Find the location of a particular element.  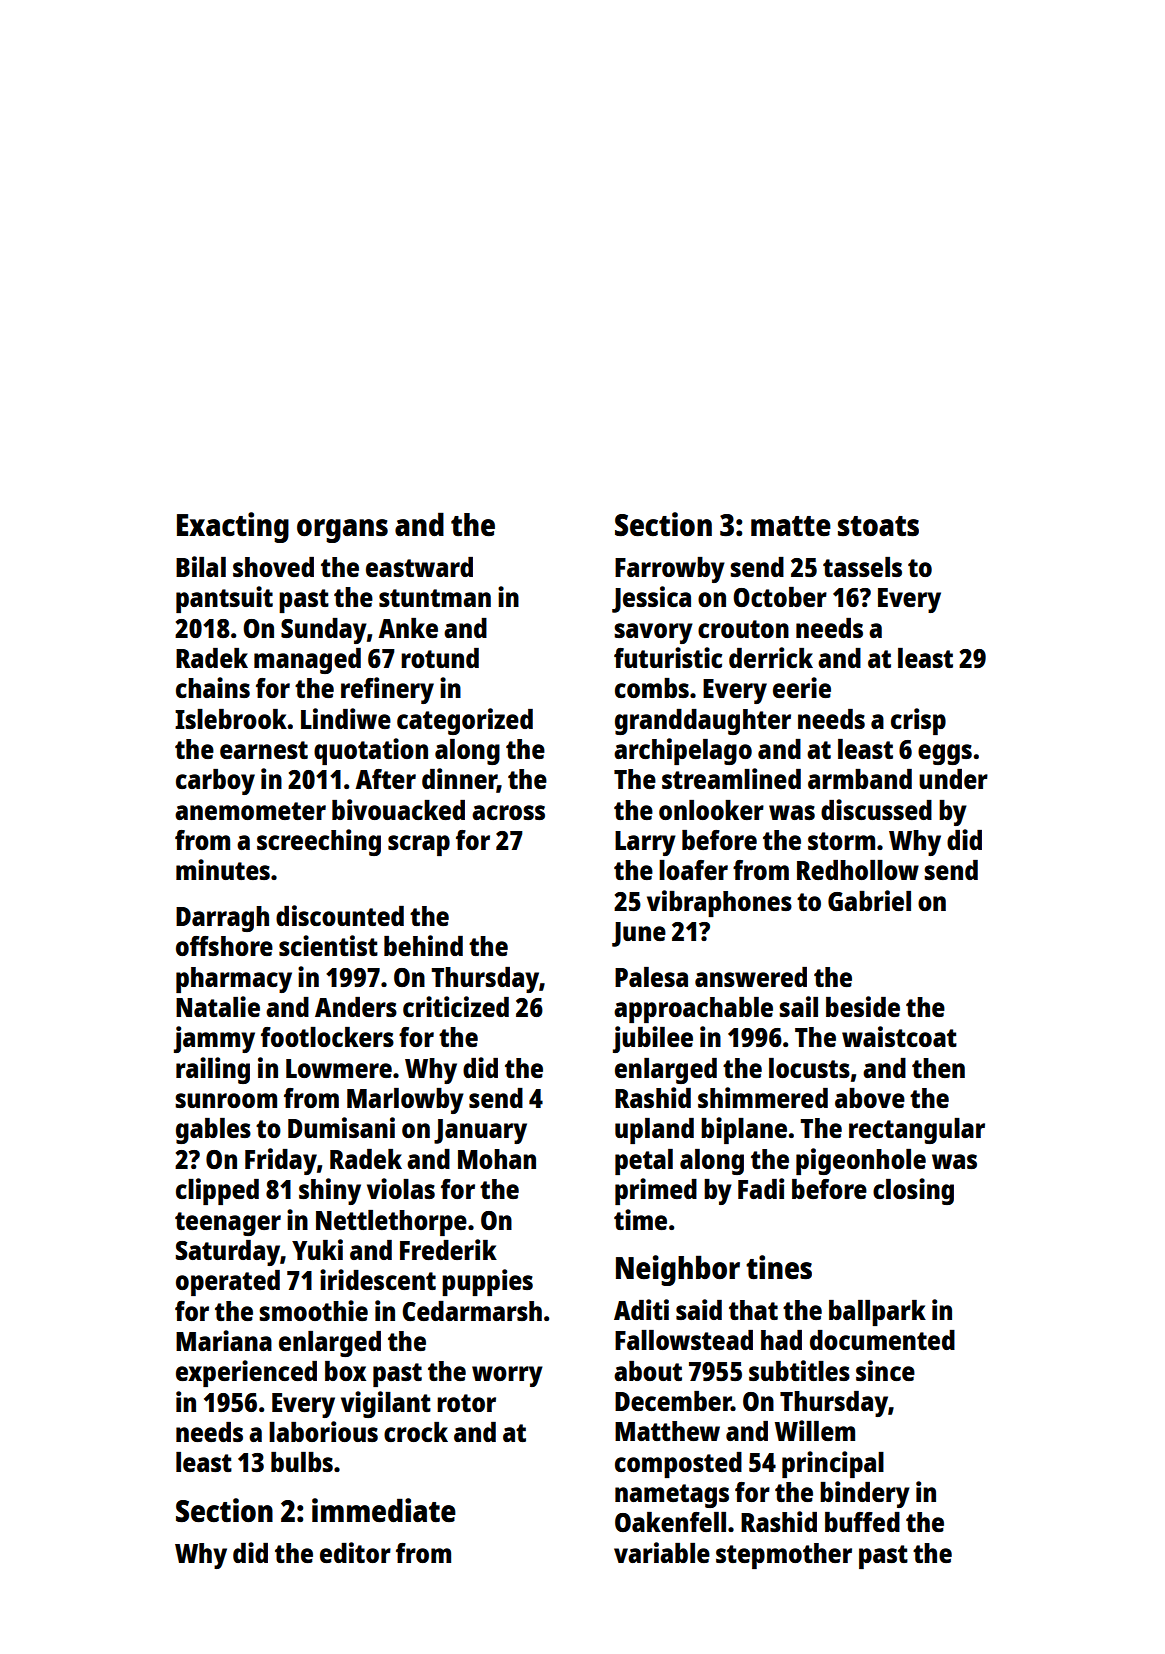

criticized is located at coordinates (456, 1006).
